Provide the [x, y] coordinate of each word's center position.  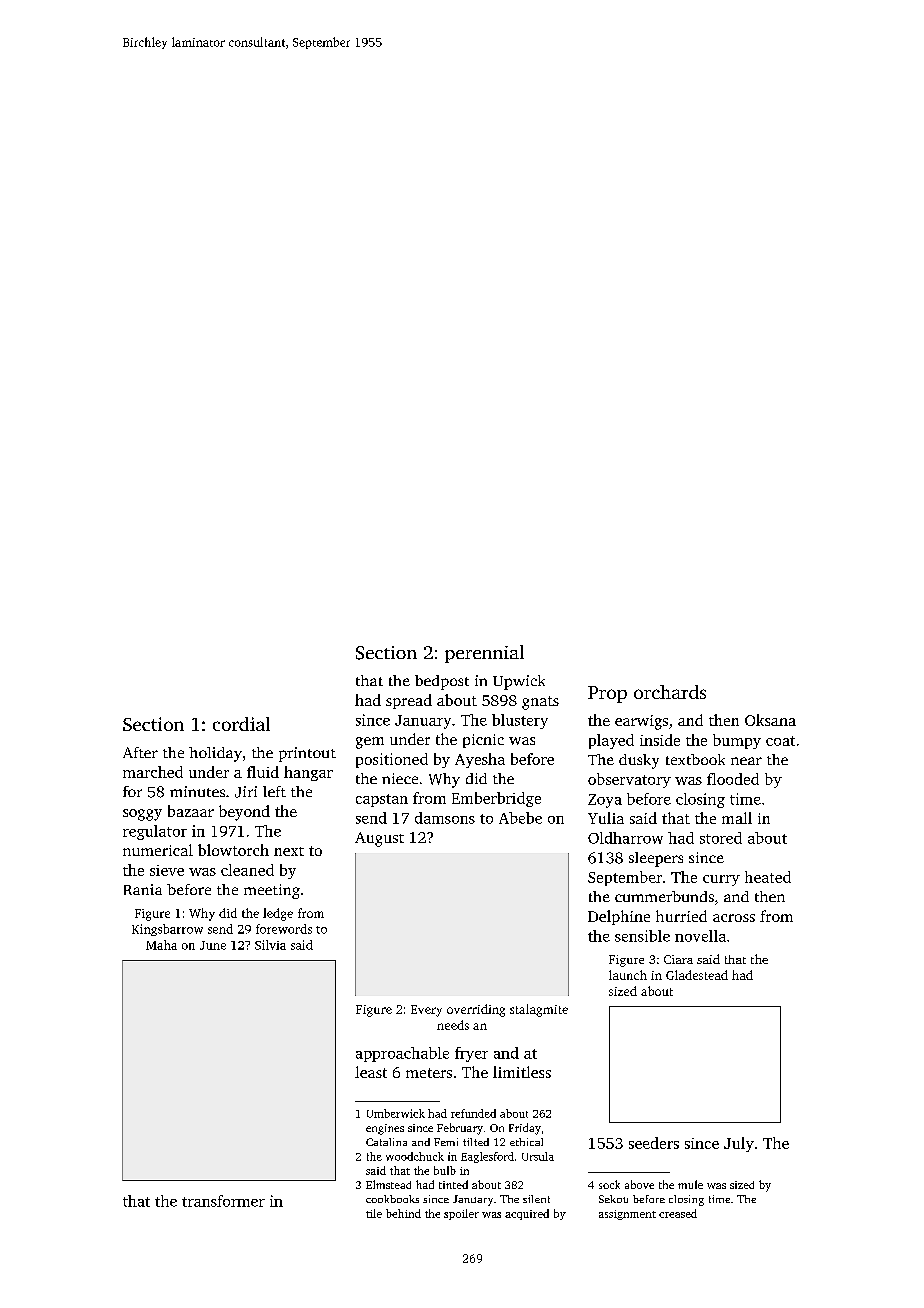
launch [628, 975]
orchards [670, 692]
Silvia [270, 945]
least [371, 1072]
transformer [223, 1201]
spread [409, 701]
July [739, 1144]
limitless [522, 1072]
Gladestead [697, 975]
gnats [540, 703]
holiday [215, 754]
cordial [241, 724]
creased [678, 1213]
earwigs [641, 722]
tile [374, 1213]
